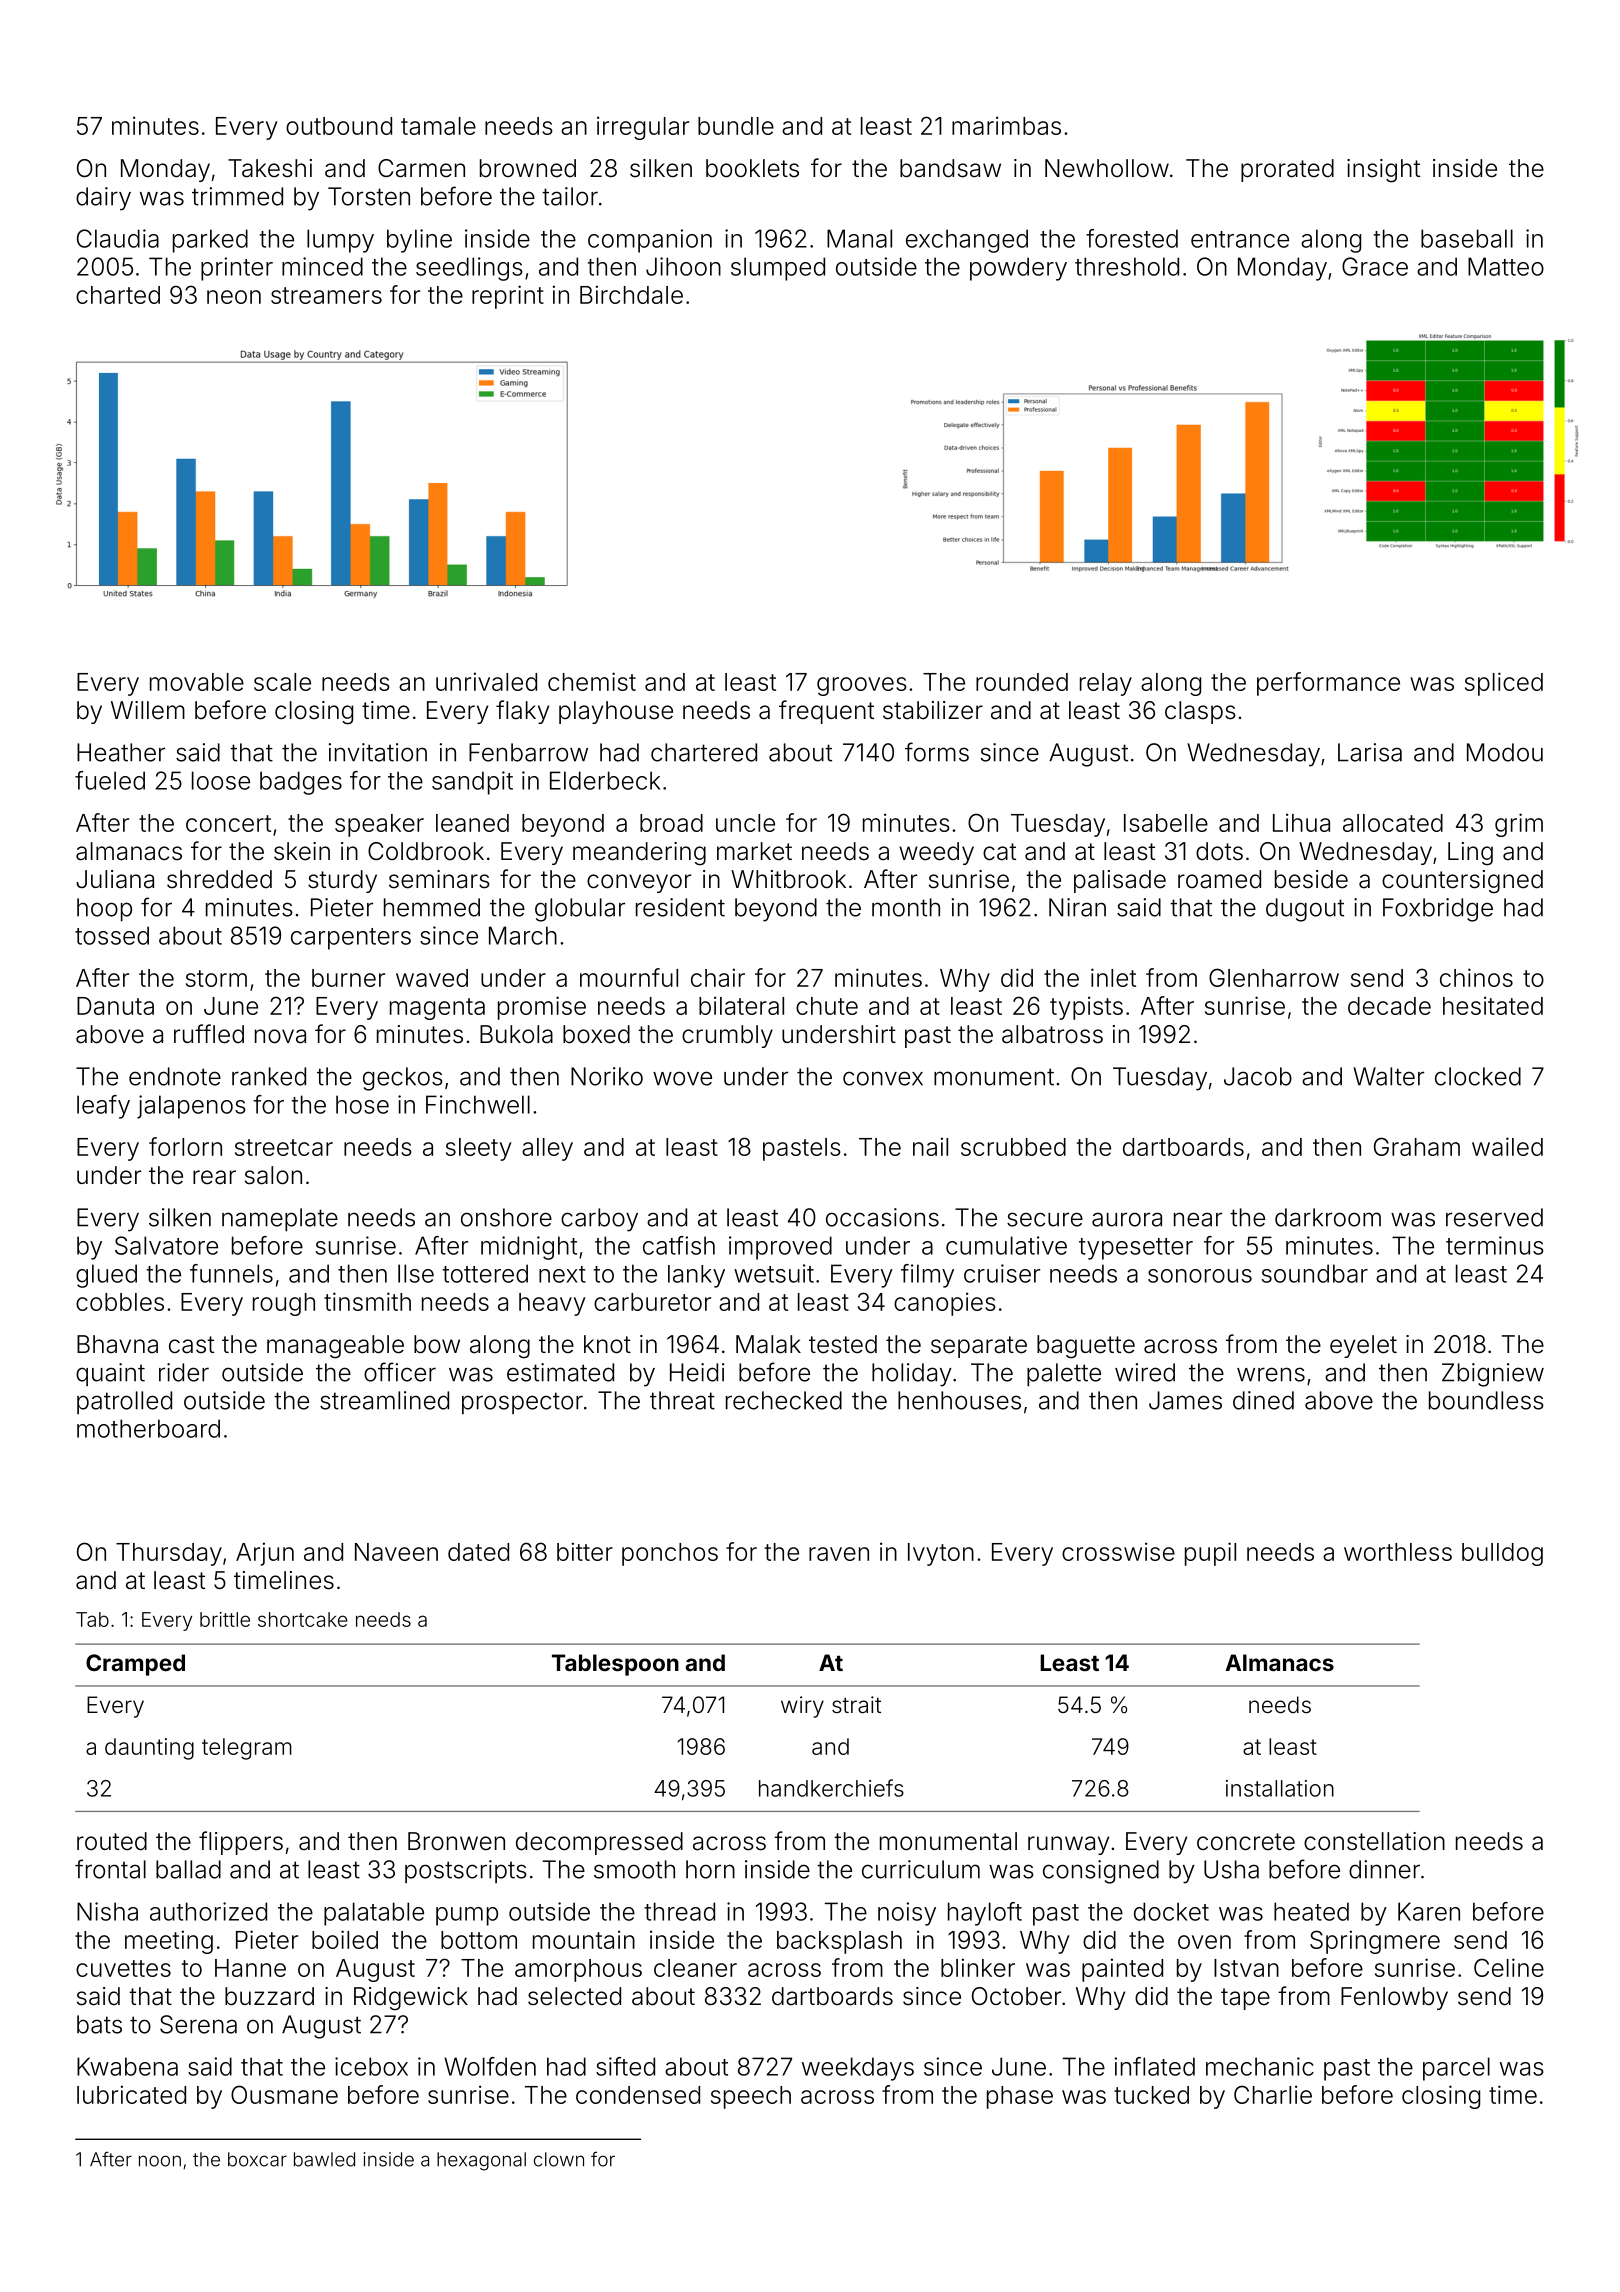 Image resolution: width=1620 pixels, height=2292 pixels. I want to click on rounded, so click(1022, 682).
